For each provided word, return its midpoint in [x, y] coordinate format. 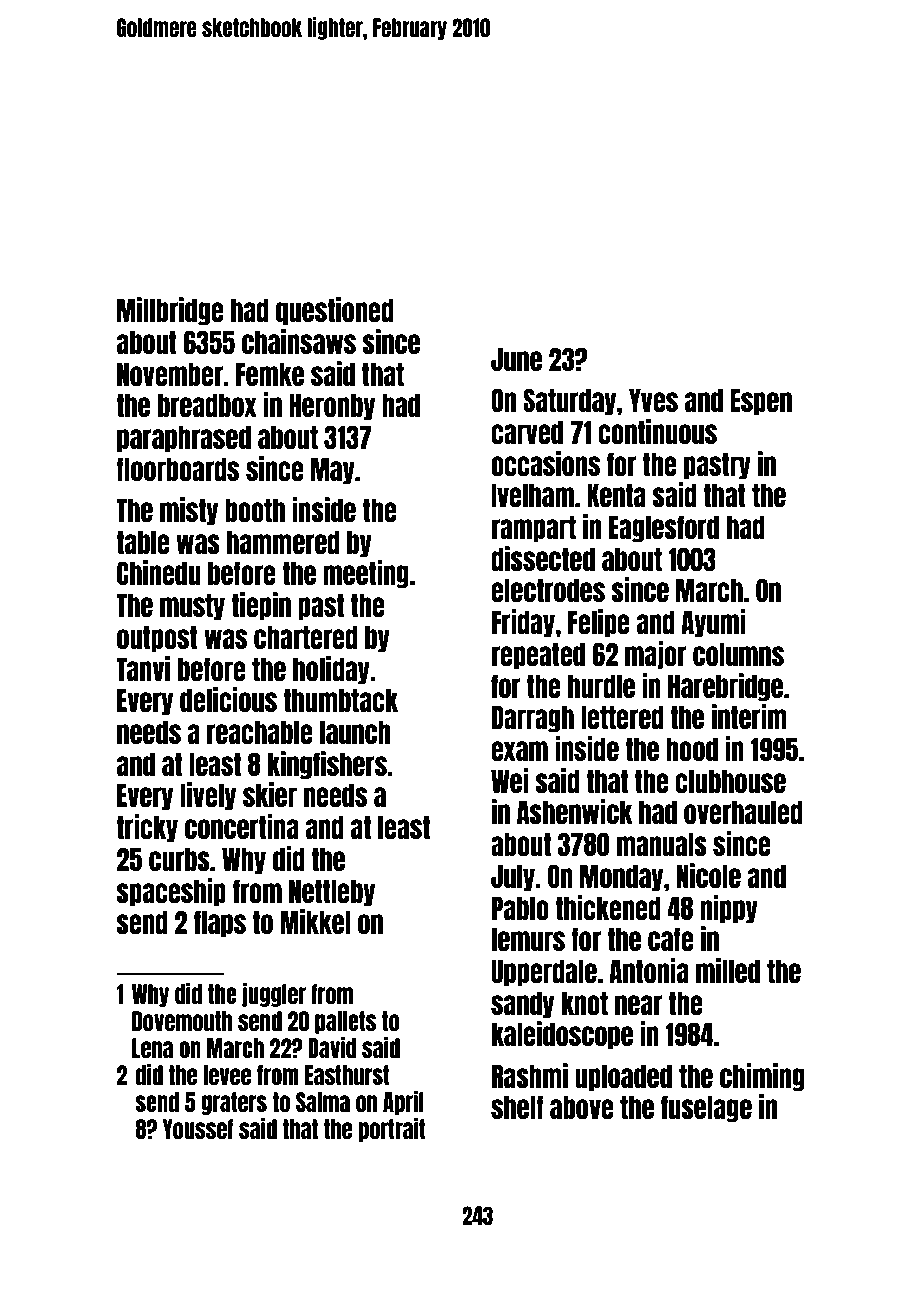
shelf [517, 1107]
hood [692, 749]
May [333, 471]
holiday [331, 670]
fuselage [706, 1109]
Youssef [198, 1129]
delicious [228, 699]
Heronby [332, 407]
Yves [653, 400]
